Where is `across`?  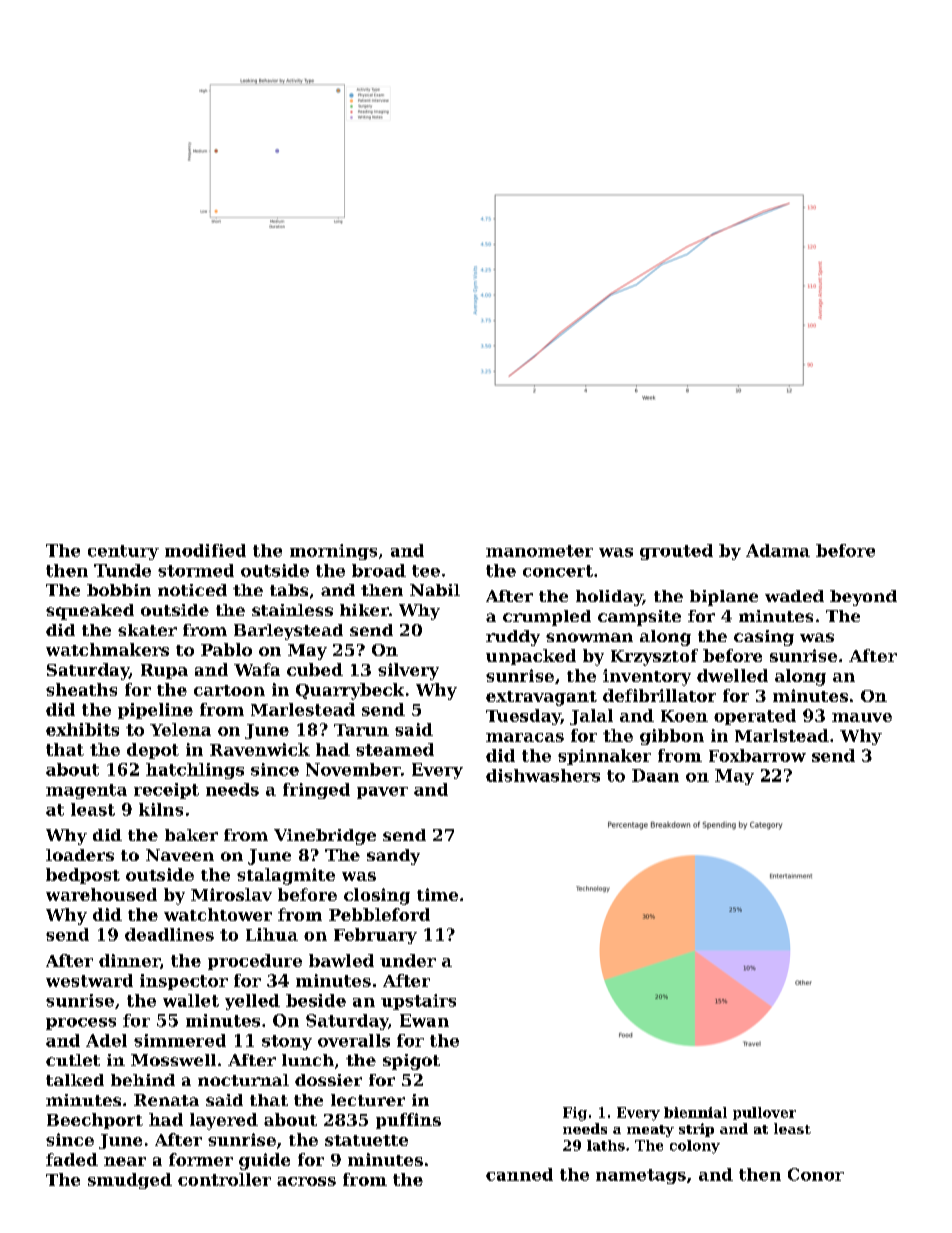 across is located at coordinates (306, 1181).
